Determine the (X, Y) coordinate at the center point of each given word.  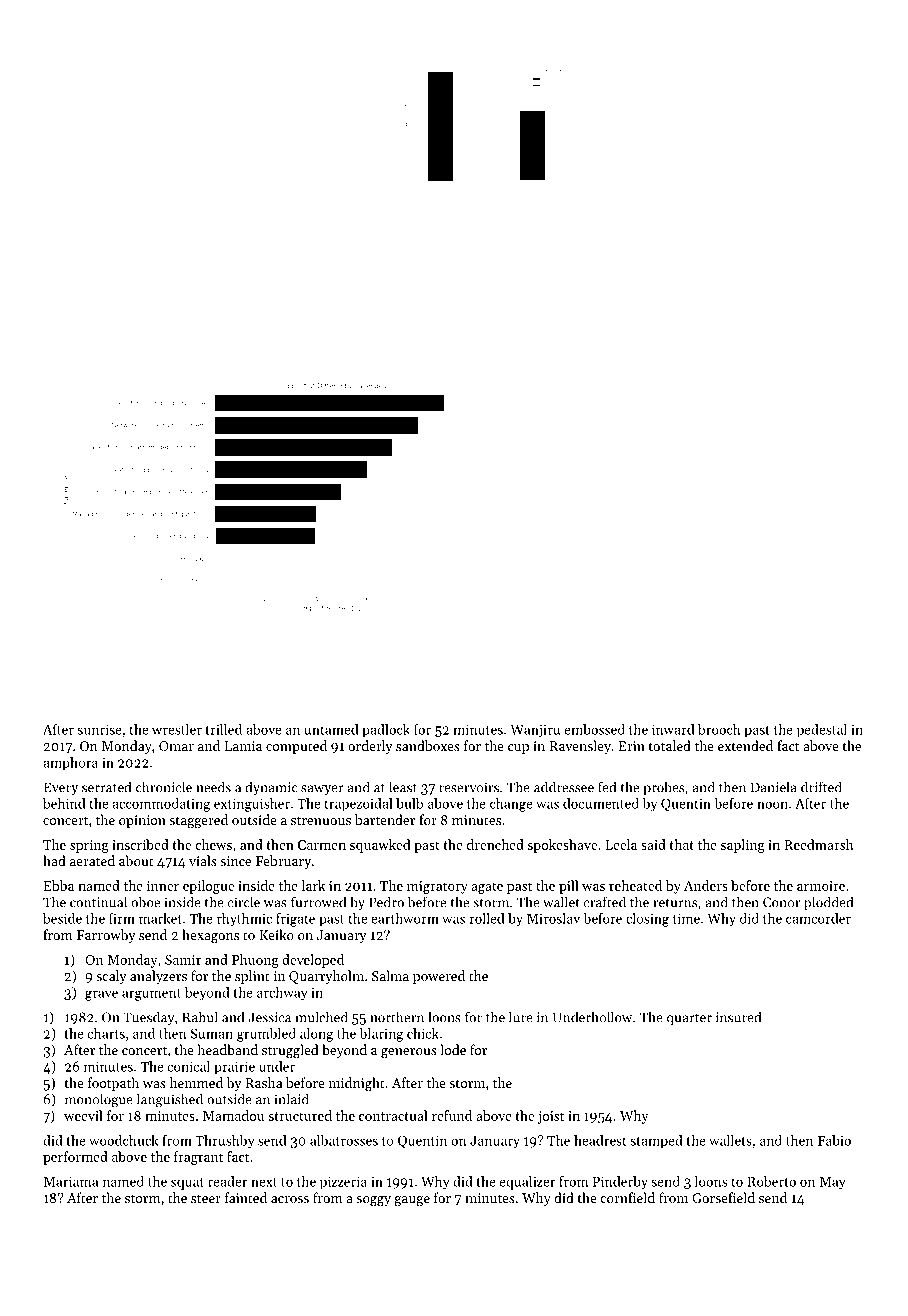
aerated (92, 860)
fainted (246, 1197)
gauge (412, 1201)
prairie (234, 1067)
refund (452, 1115)
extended (745, 745)
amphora (70, 763)
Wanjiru (535, 731)
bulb (409, 803)
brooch (719, 729)
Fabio (834, 1140)
